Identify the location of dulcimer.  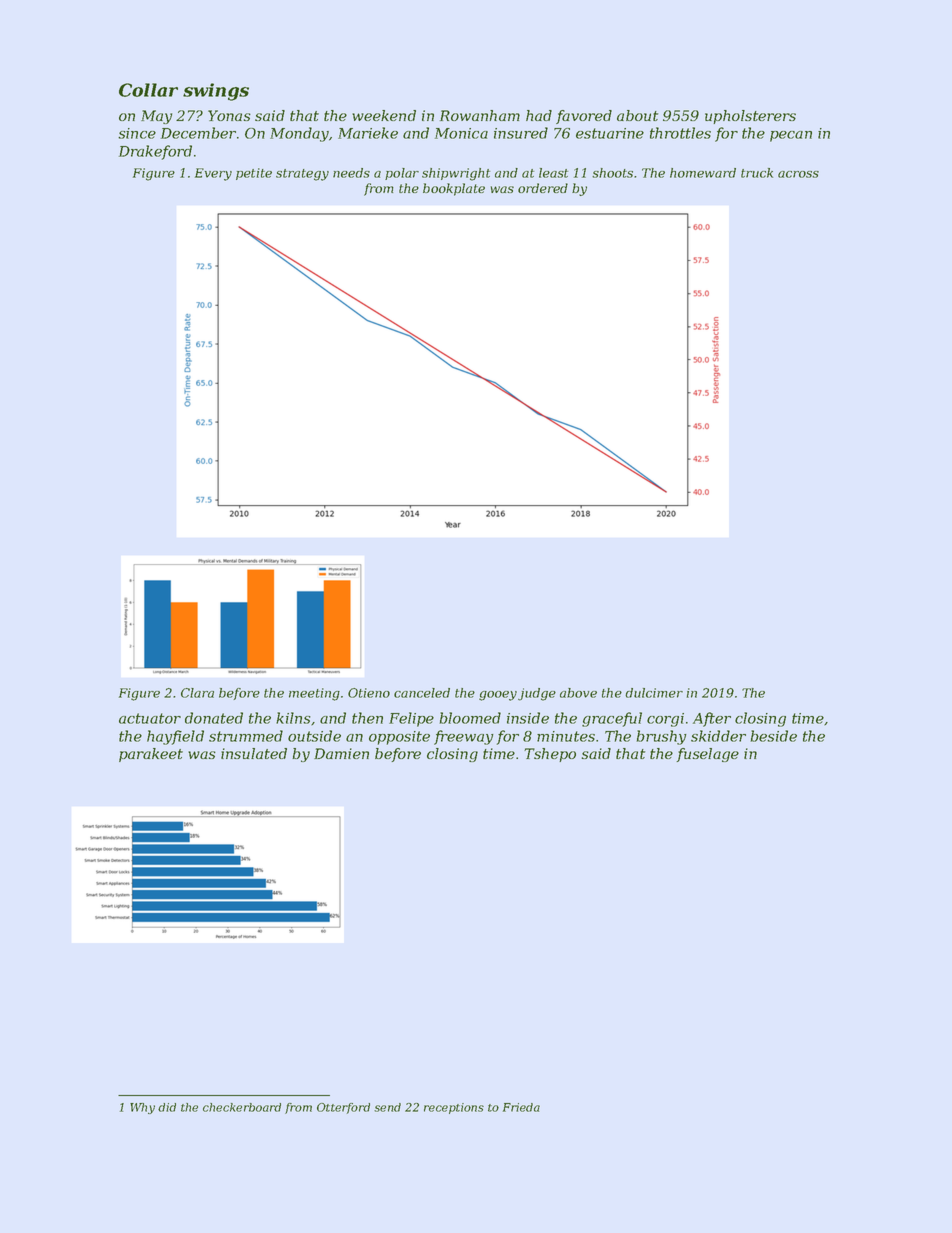
(654, 693).
